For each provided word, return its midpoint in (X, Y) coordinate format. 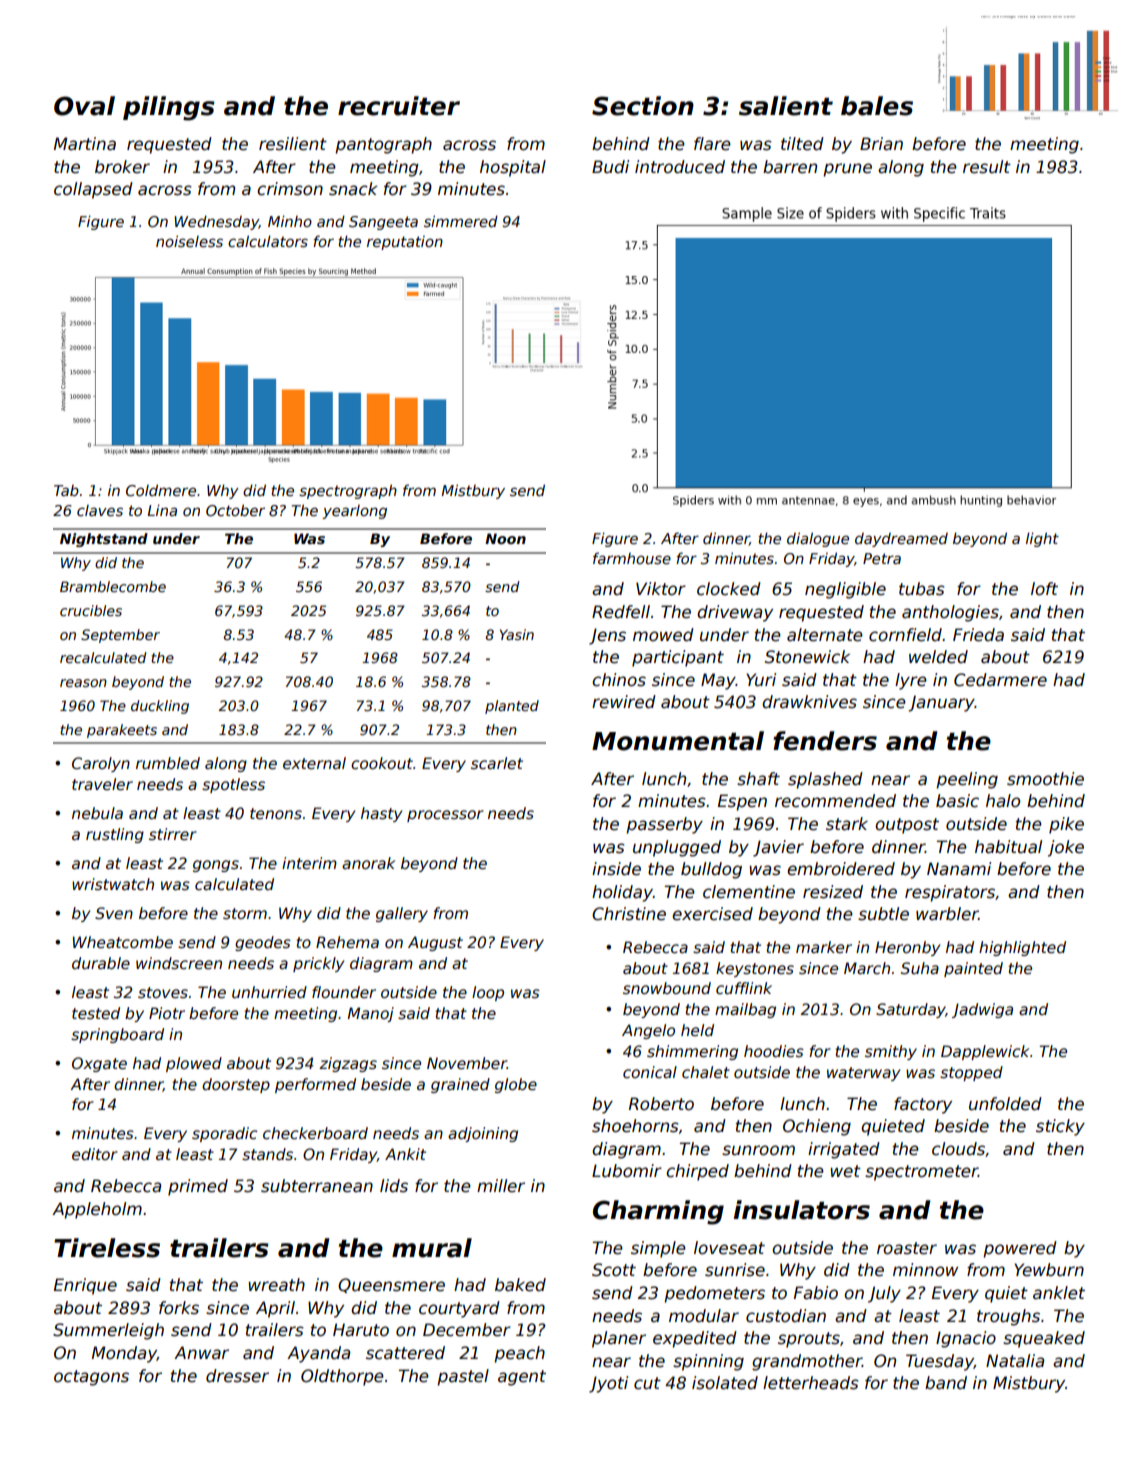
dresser (237, 1376)
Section (643, 106)
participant (678, 658)
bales (877, 106)
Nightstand (104, 540)
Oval (84, 106)
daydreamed (901, 540)
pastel (463, 1377)
